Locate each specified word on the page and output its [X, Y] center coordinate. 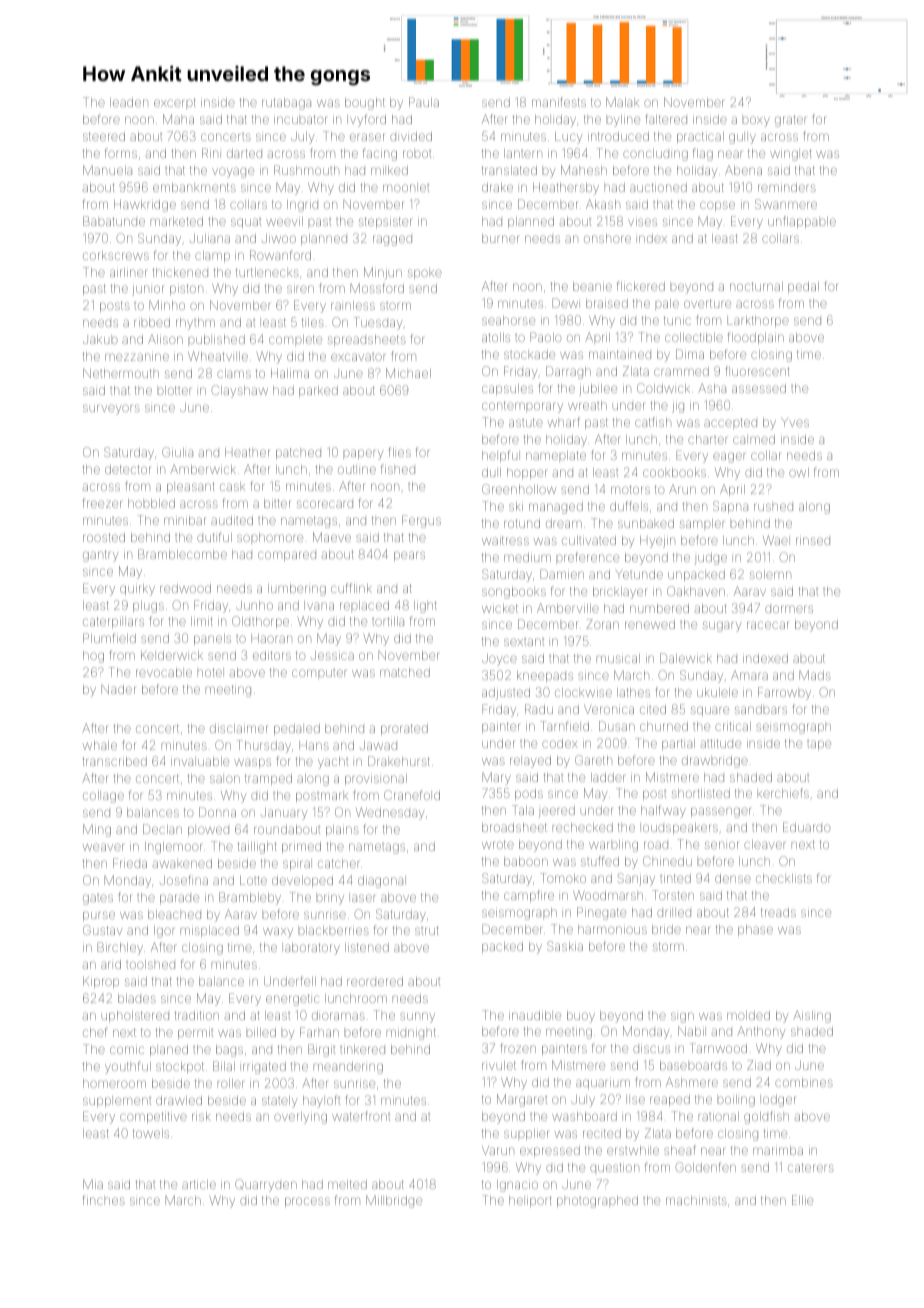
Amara [749, 675]
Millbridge [394, 1201]
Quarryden [266, 1185]
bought [365, 104]
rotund [522, 523]
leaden [129, 102]
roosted [104, 537]
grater [790, 121]
